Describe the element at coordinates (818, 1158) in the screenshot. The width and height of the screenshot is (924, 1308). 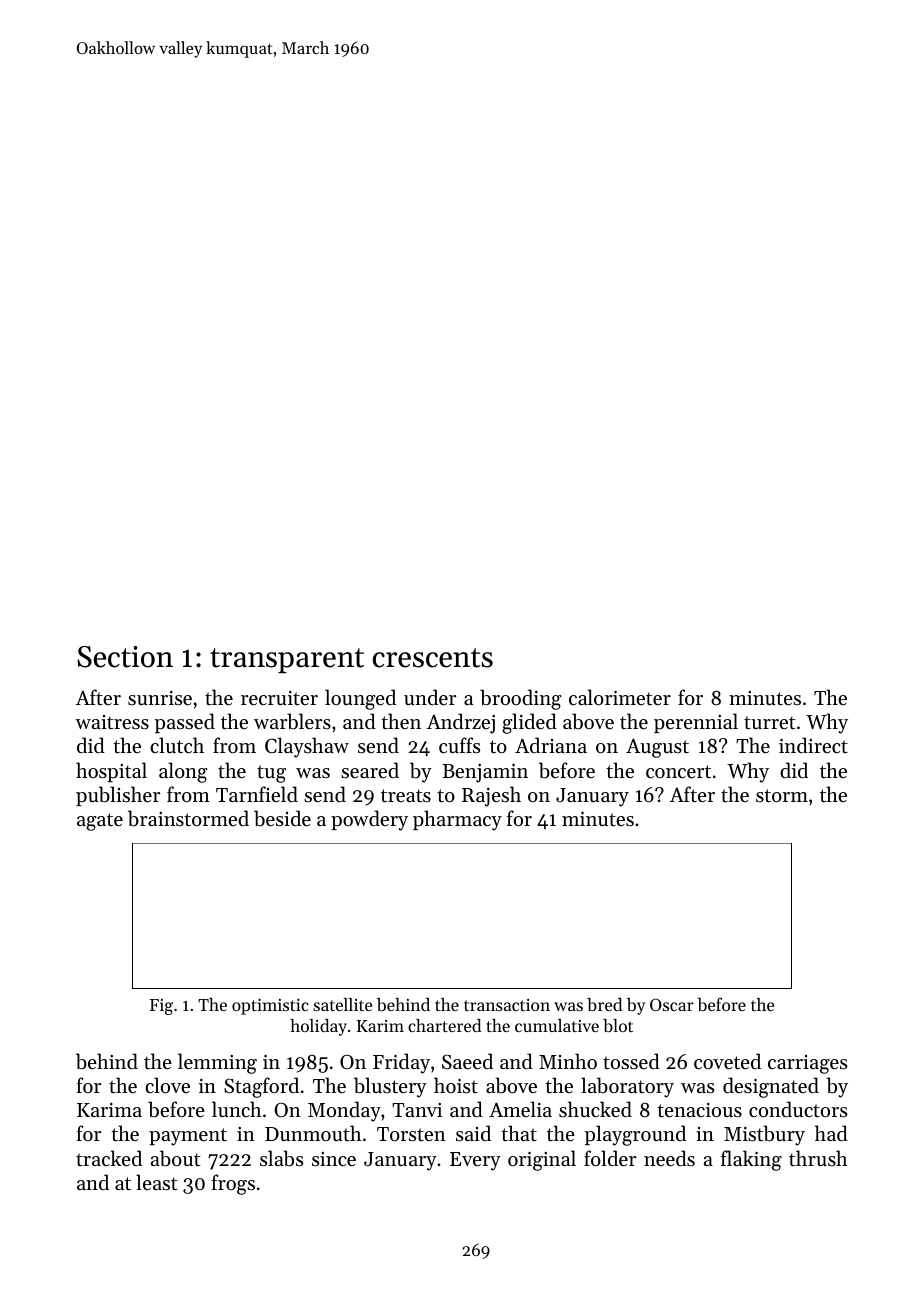
I see `thrush` at that location.
